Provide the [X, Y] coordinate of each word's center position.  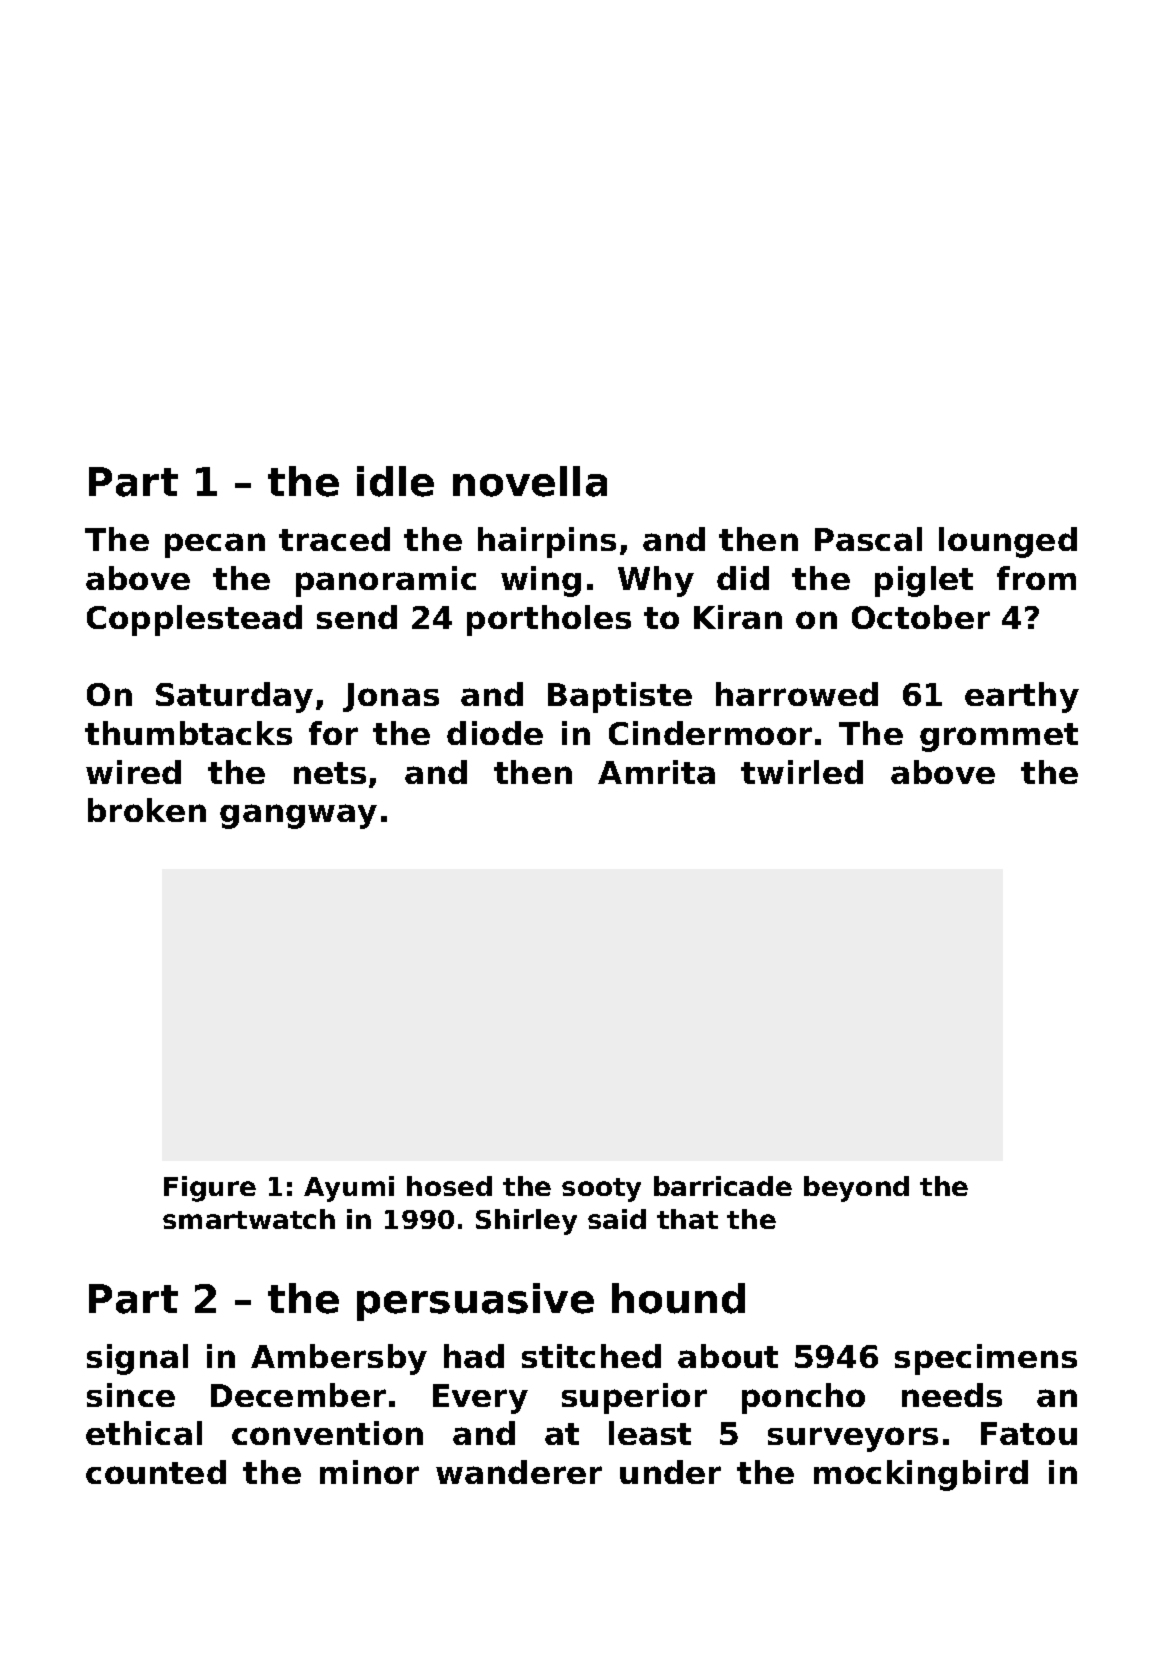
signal [137, 1359]
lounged [1008, 542]
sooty [601, 1190]
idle [395, 481]
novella [530, 481]
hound [678, 1298]
